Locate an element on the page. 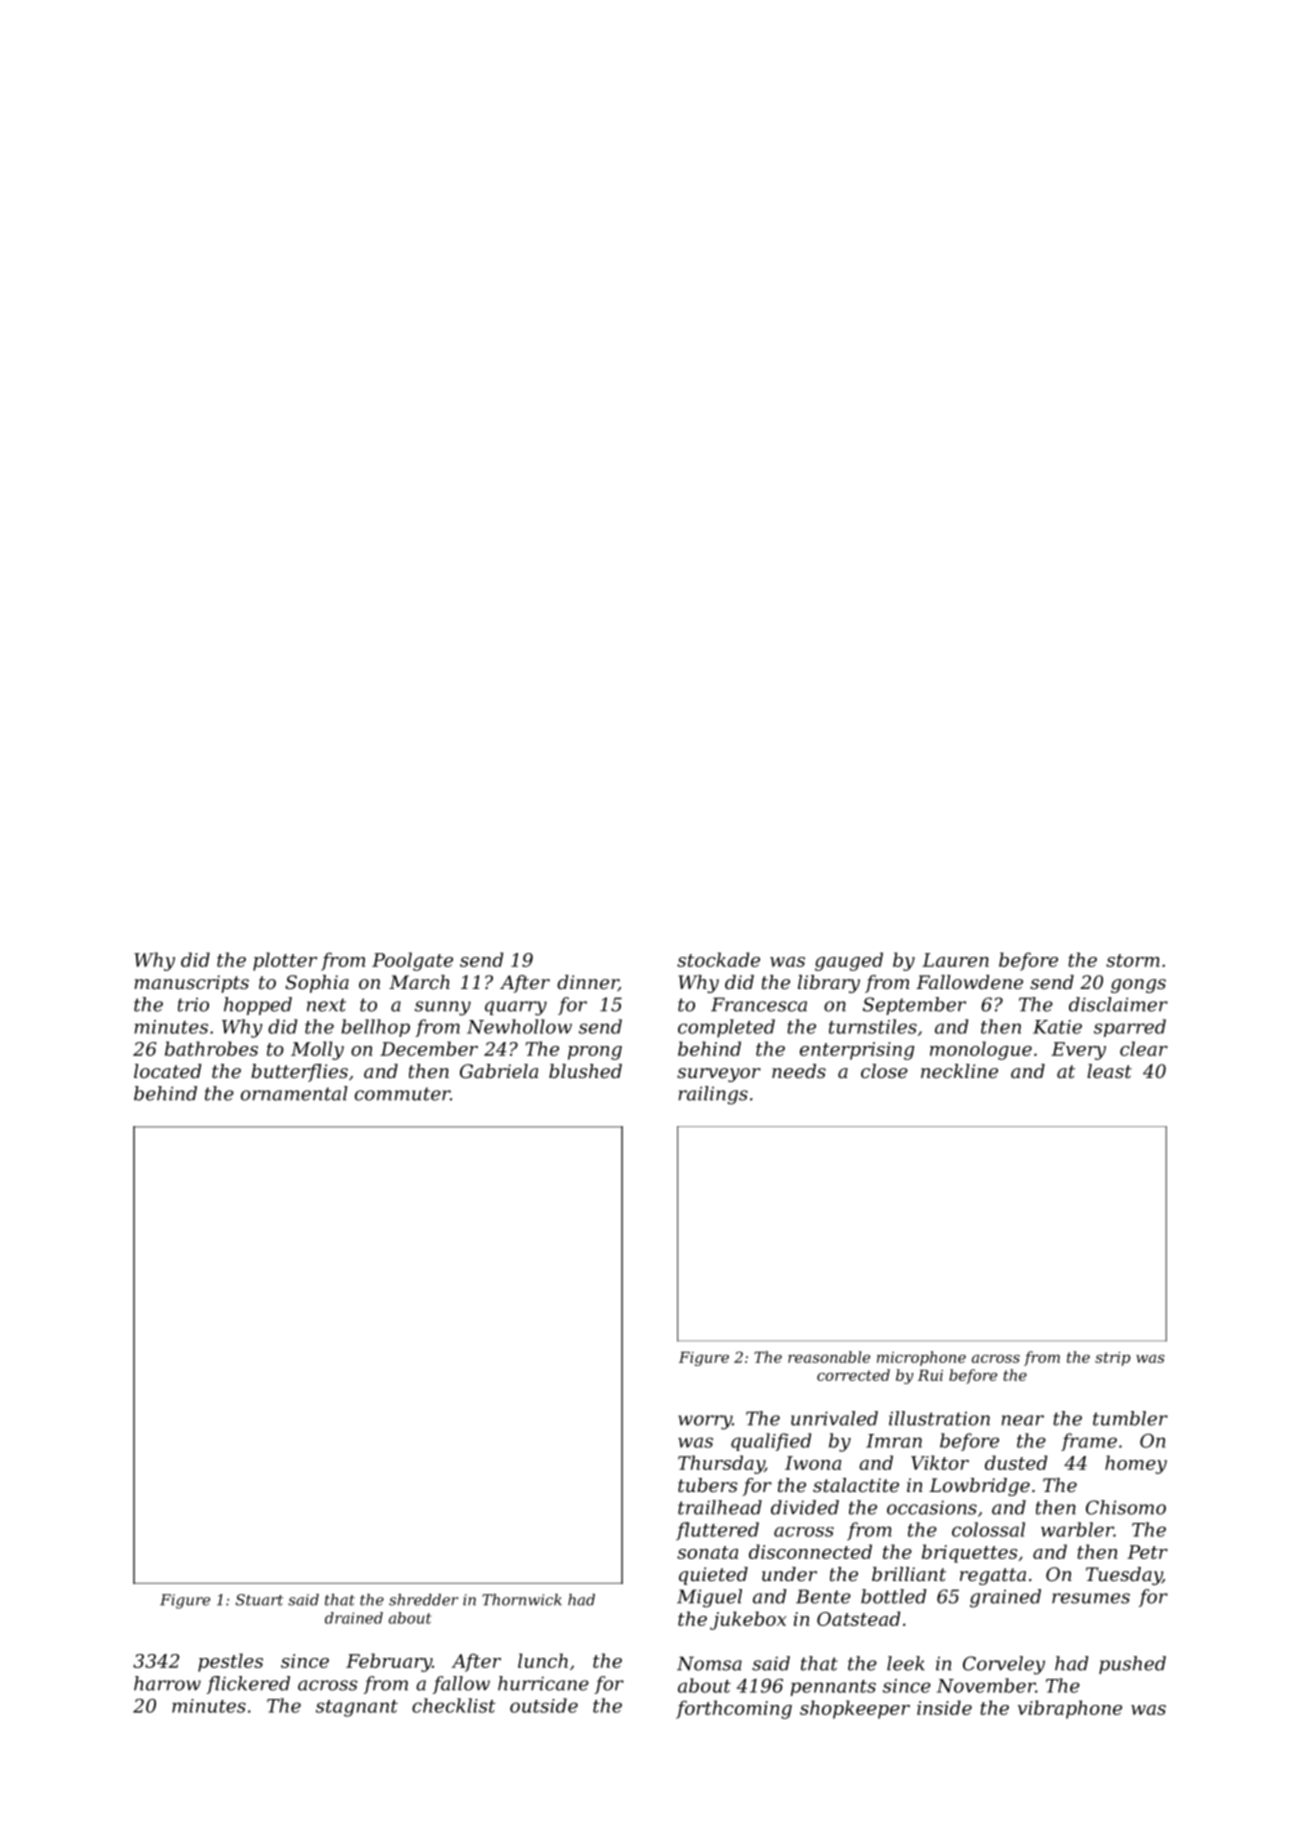 The image size is (1300, 1838). vibraphone is located at coordinates (1070, 1709).
